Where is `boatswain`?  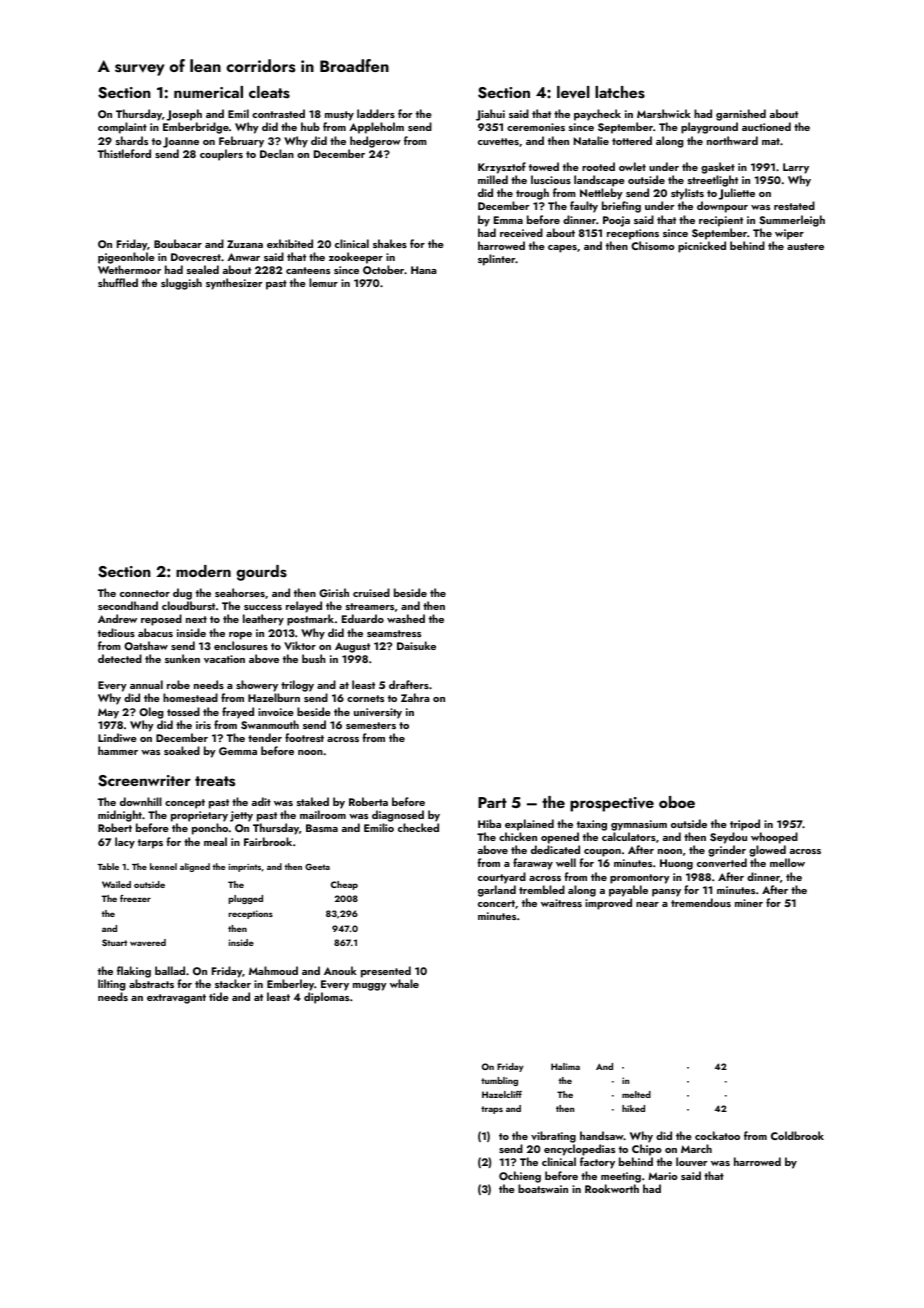 boatswain is located at coordinates (543, 1188).
